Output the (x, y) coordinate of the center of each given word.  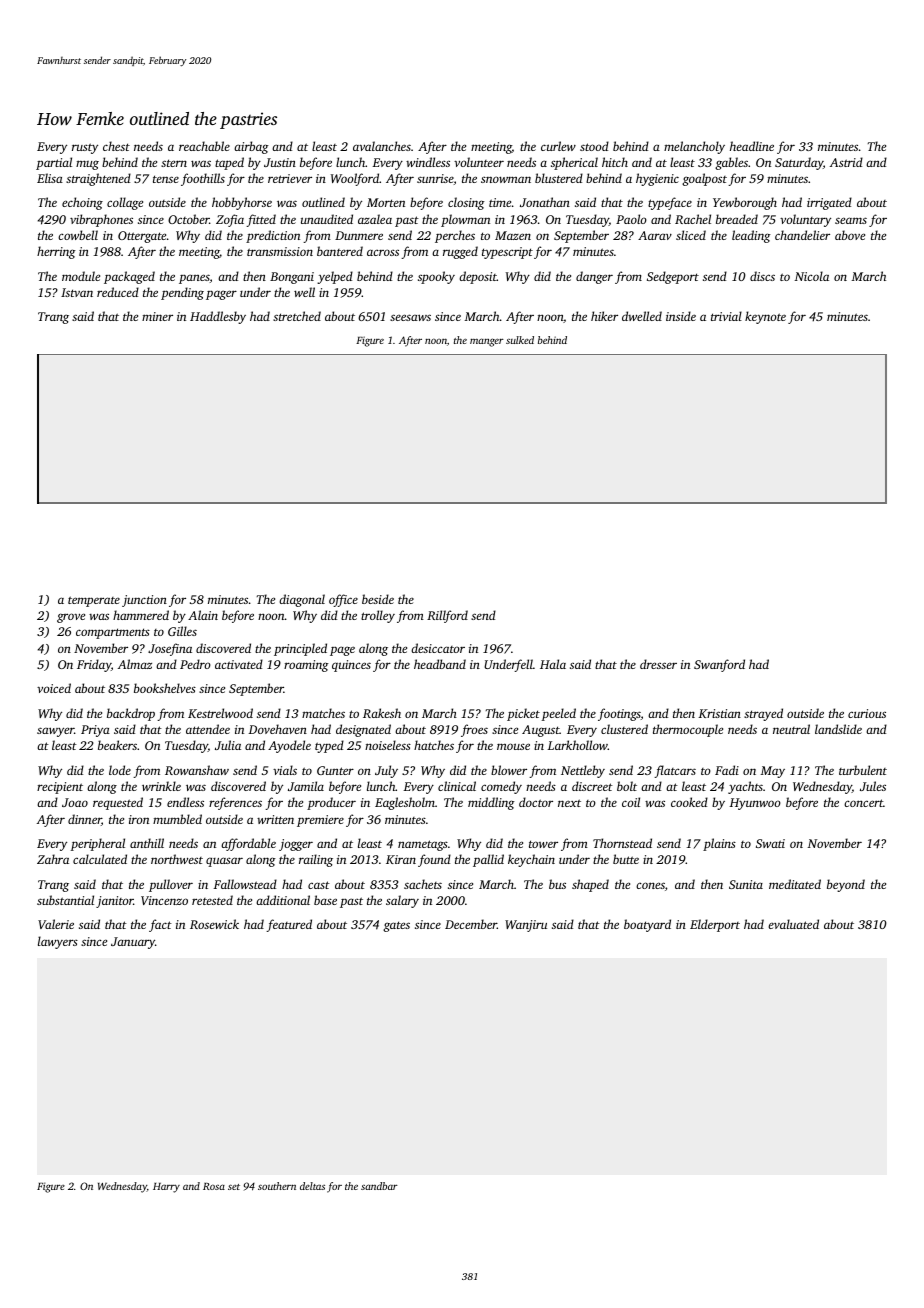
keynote (765, 317)
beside (378, 599)
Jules (873, 786)
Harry (166, 1188)
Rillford (447, 616)
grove (71, 618)
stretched (297, 316)
